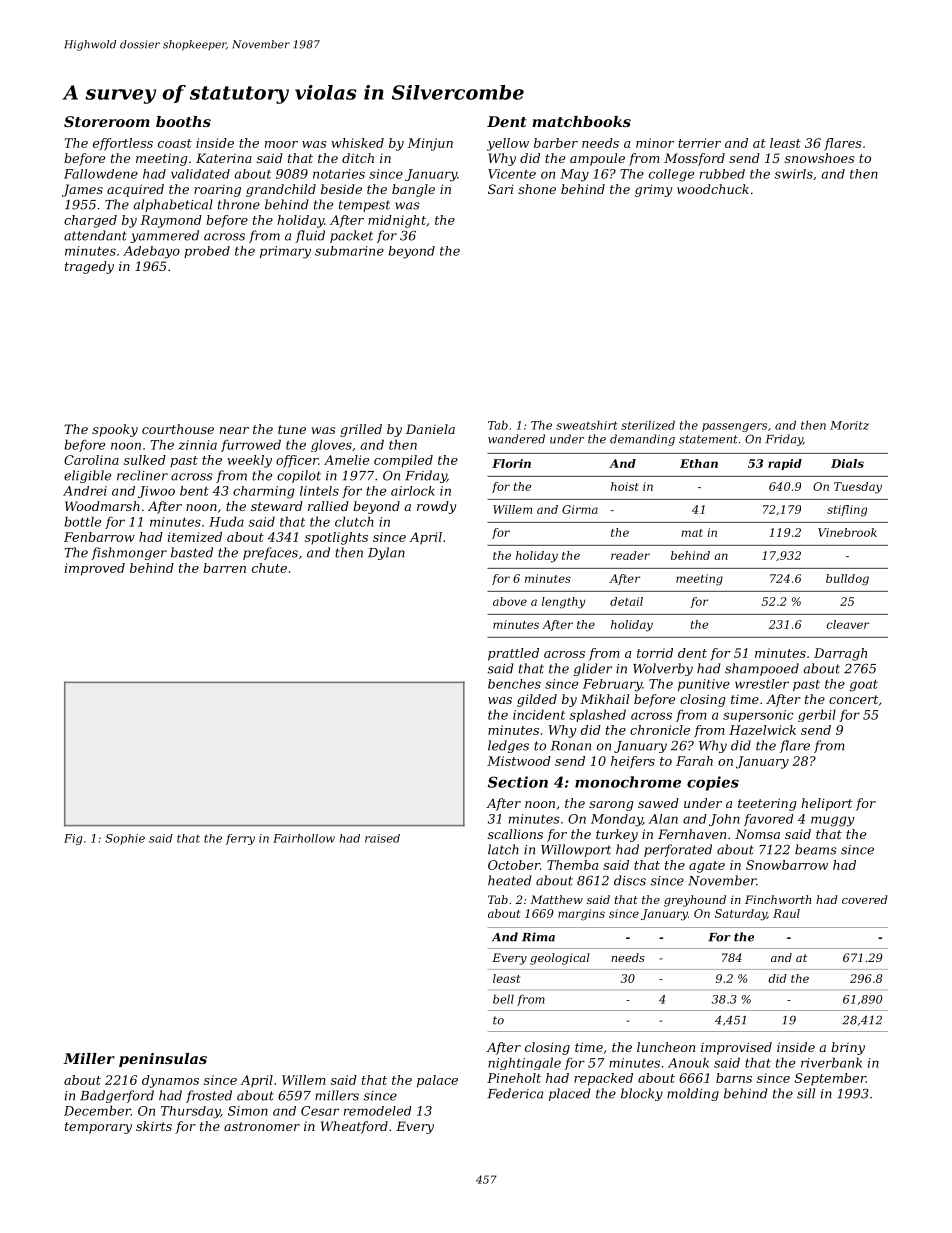  I want to click on astronomer, so click(262, 1126).
